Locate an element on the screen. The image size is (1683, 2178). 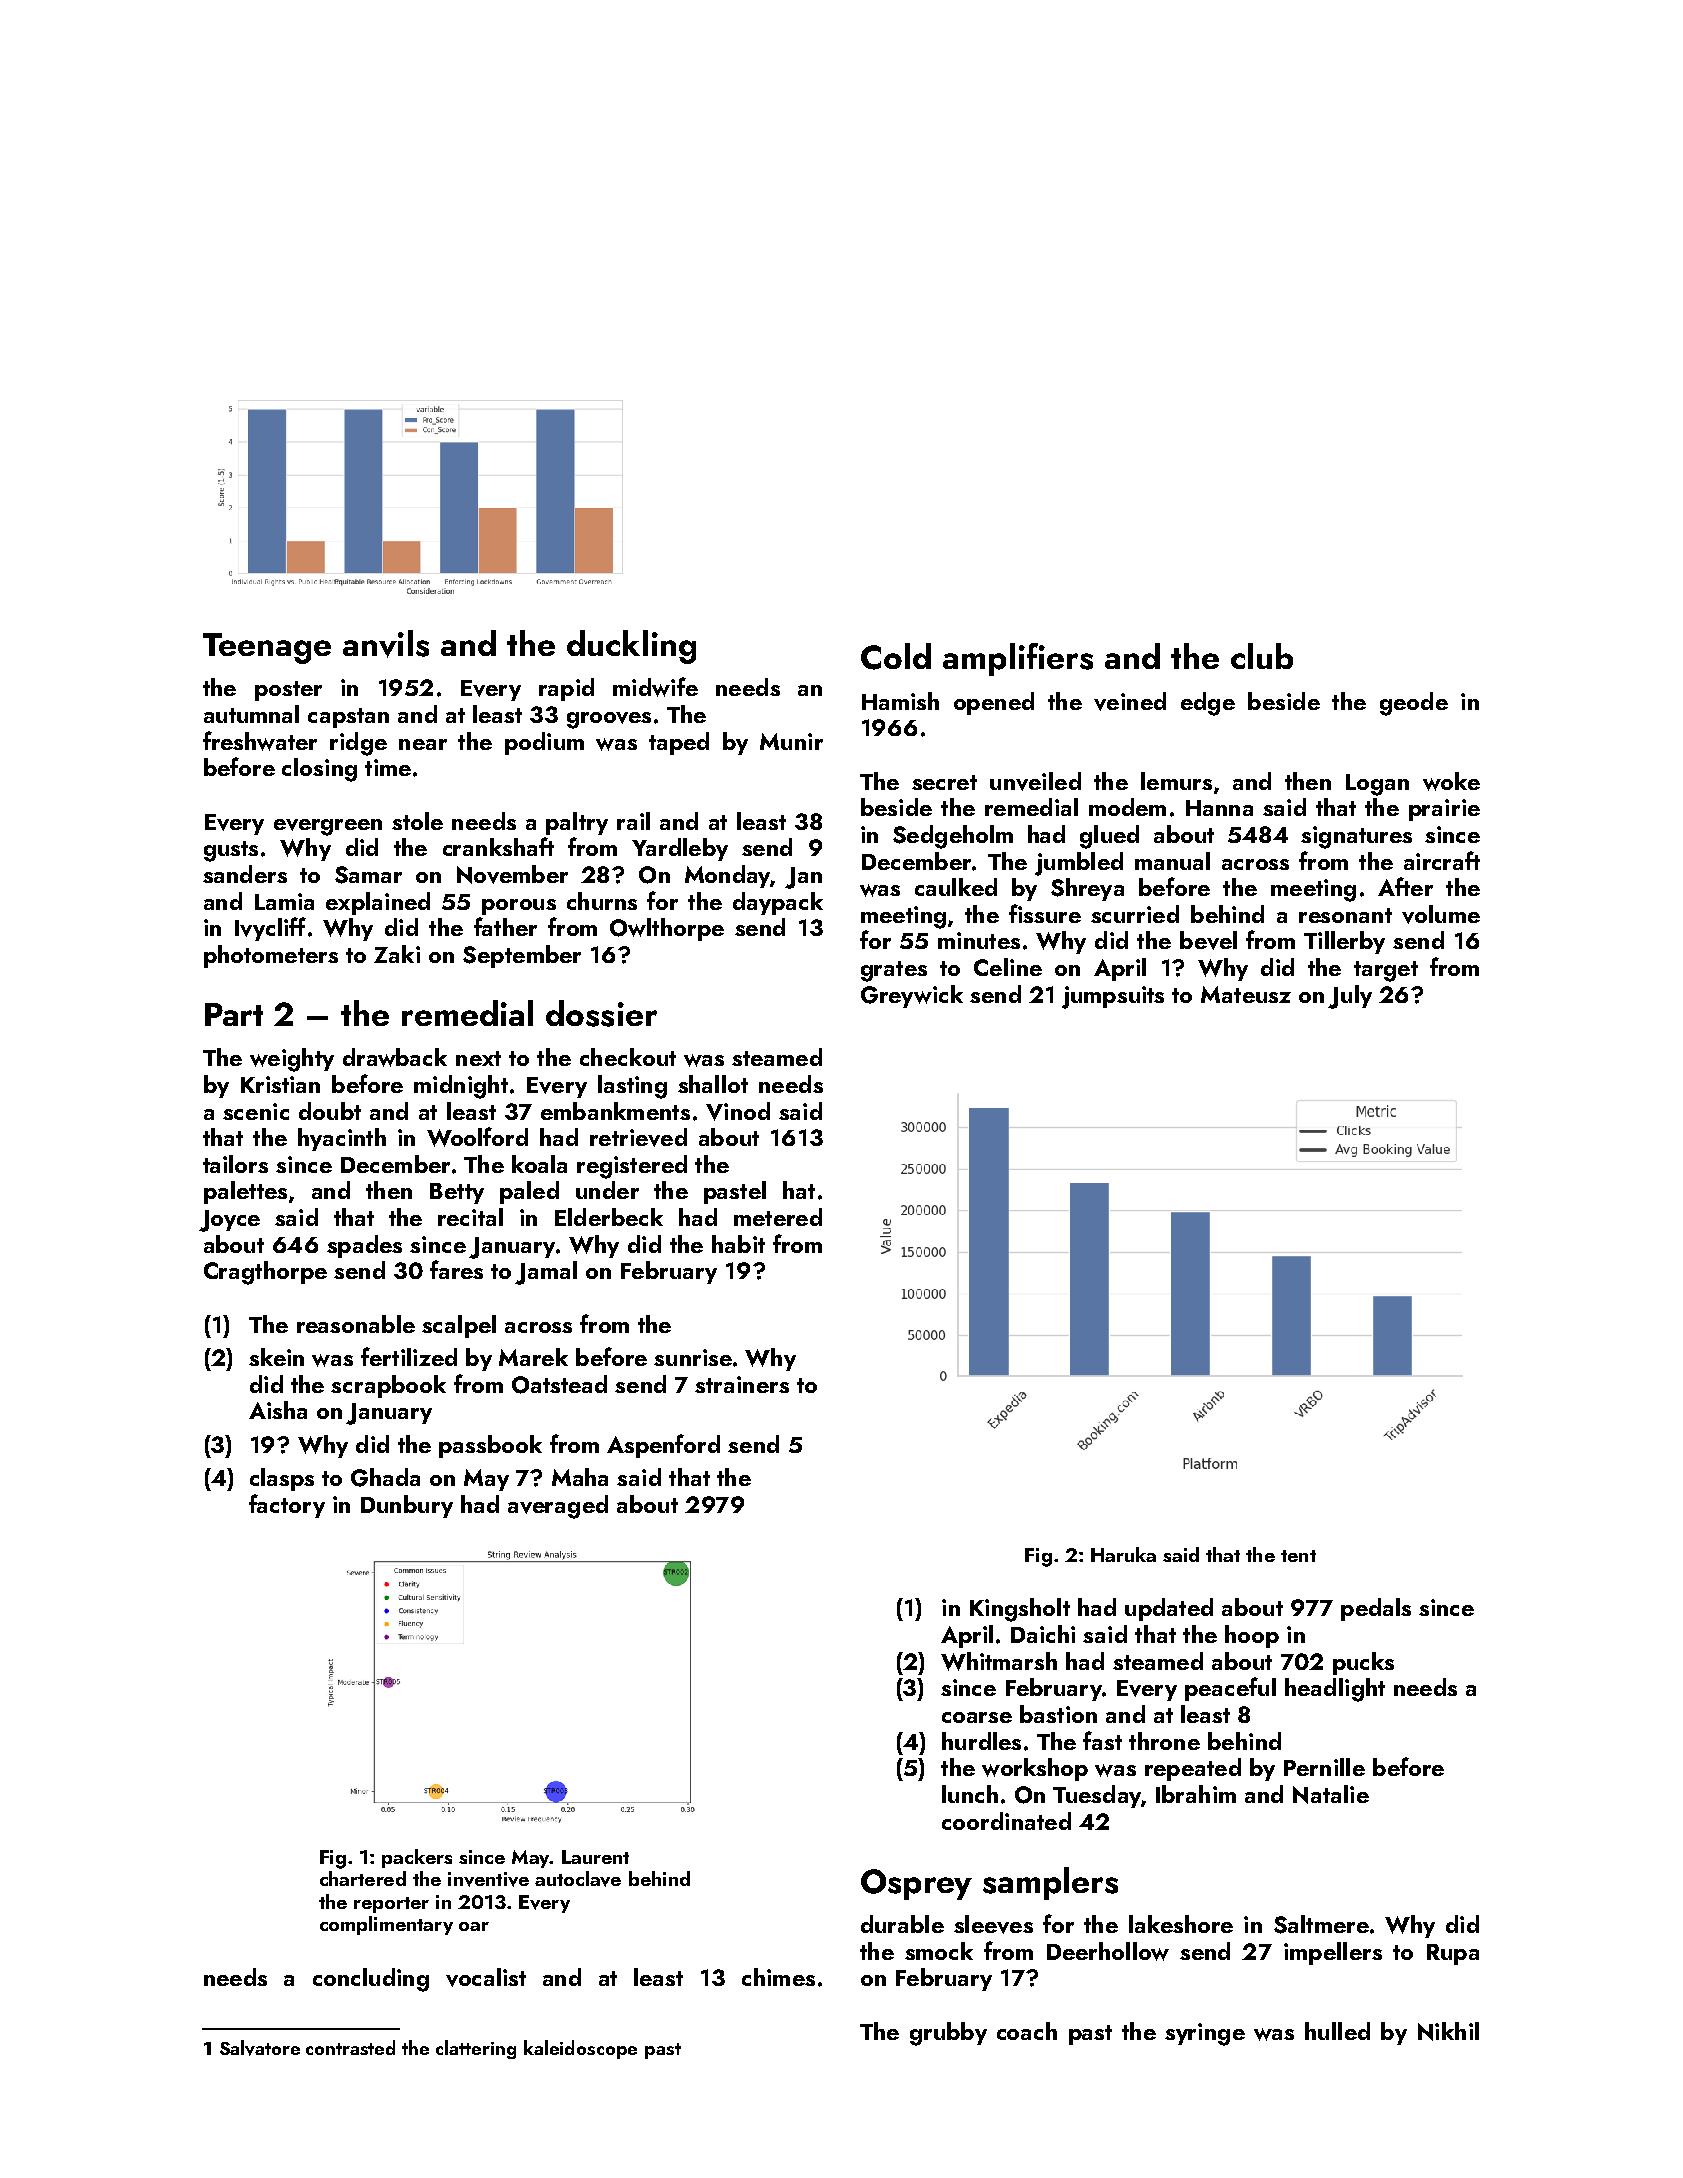
repeated is located at coordinates (1193, 1769).
